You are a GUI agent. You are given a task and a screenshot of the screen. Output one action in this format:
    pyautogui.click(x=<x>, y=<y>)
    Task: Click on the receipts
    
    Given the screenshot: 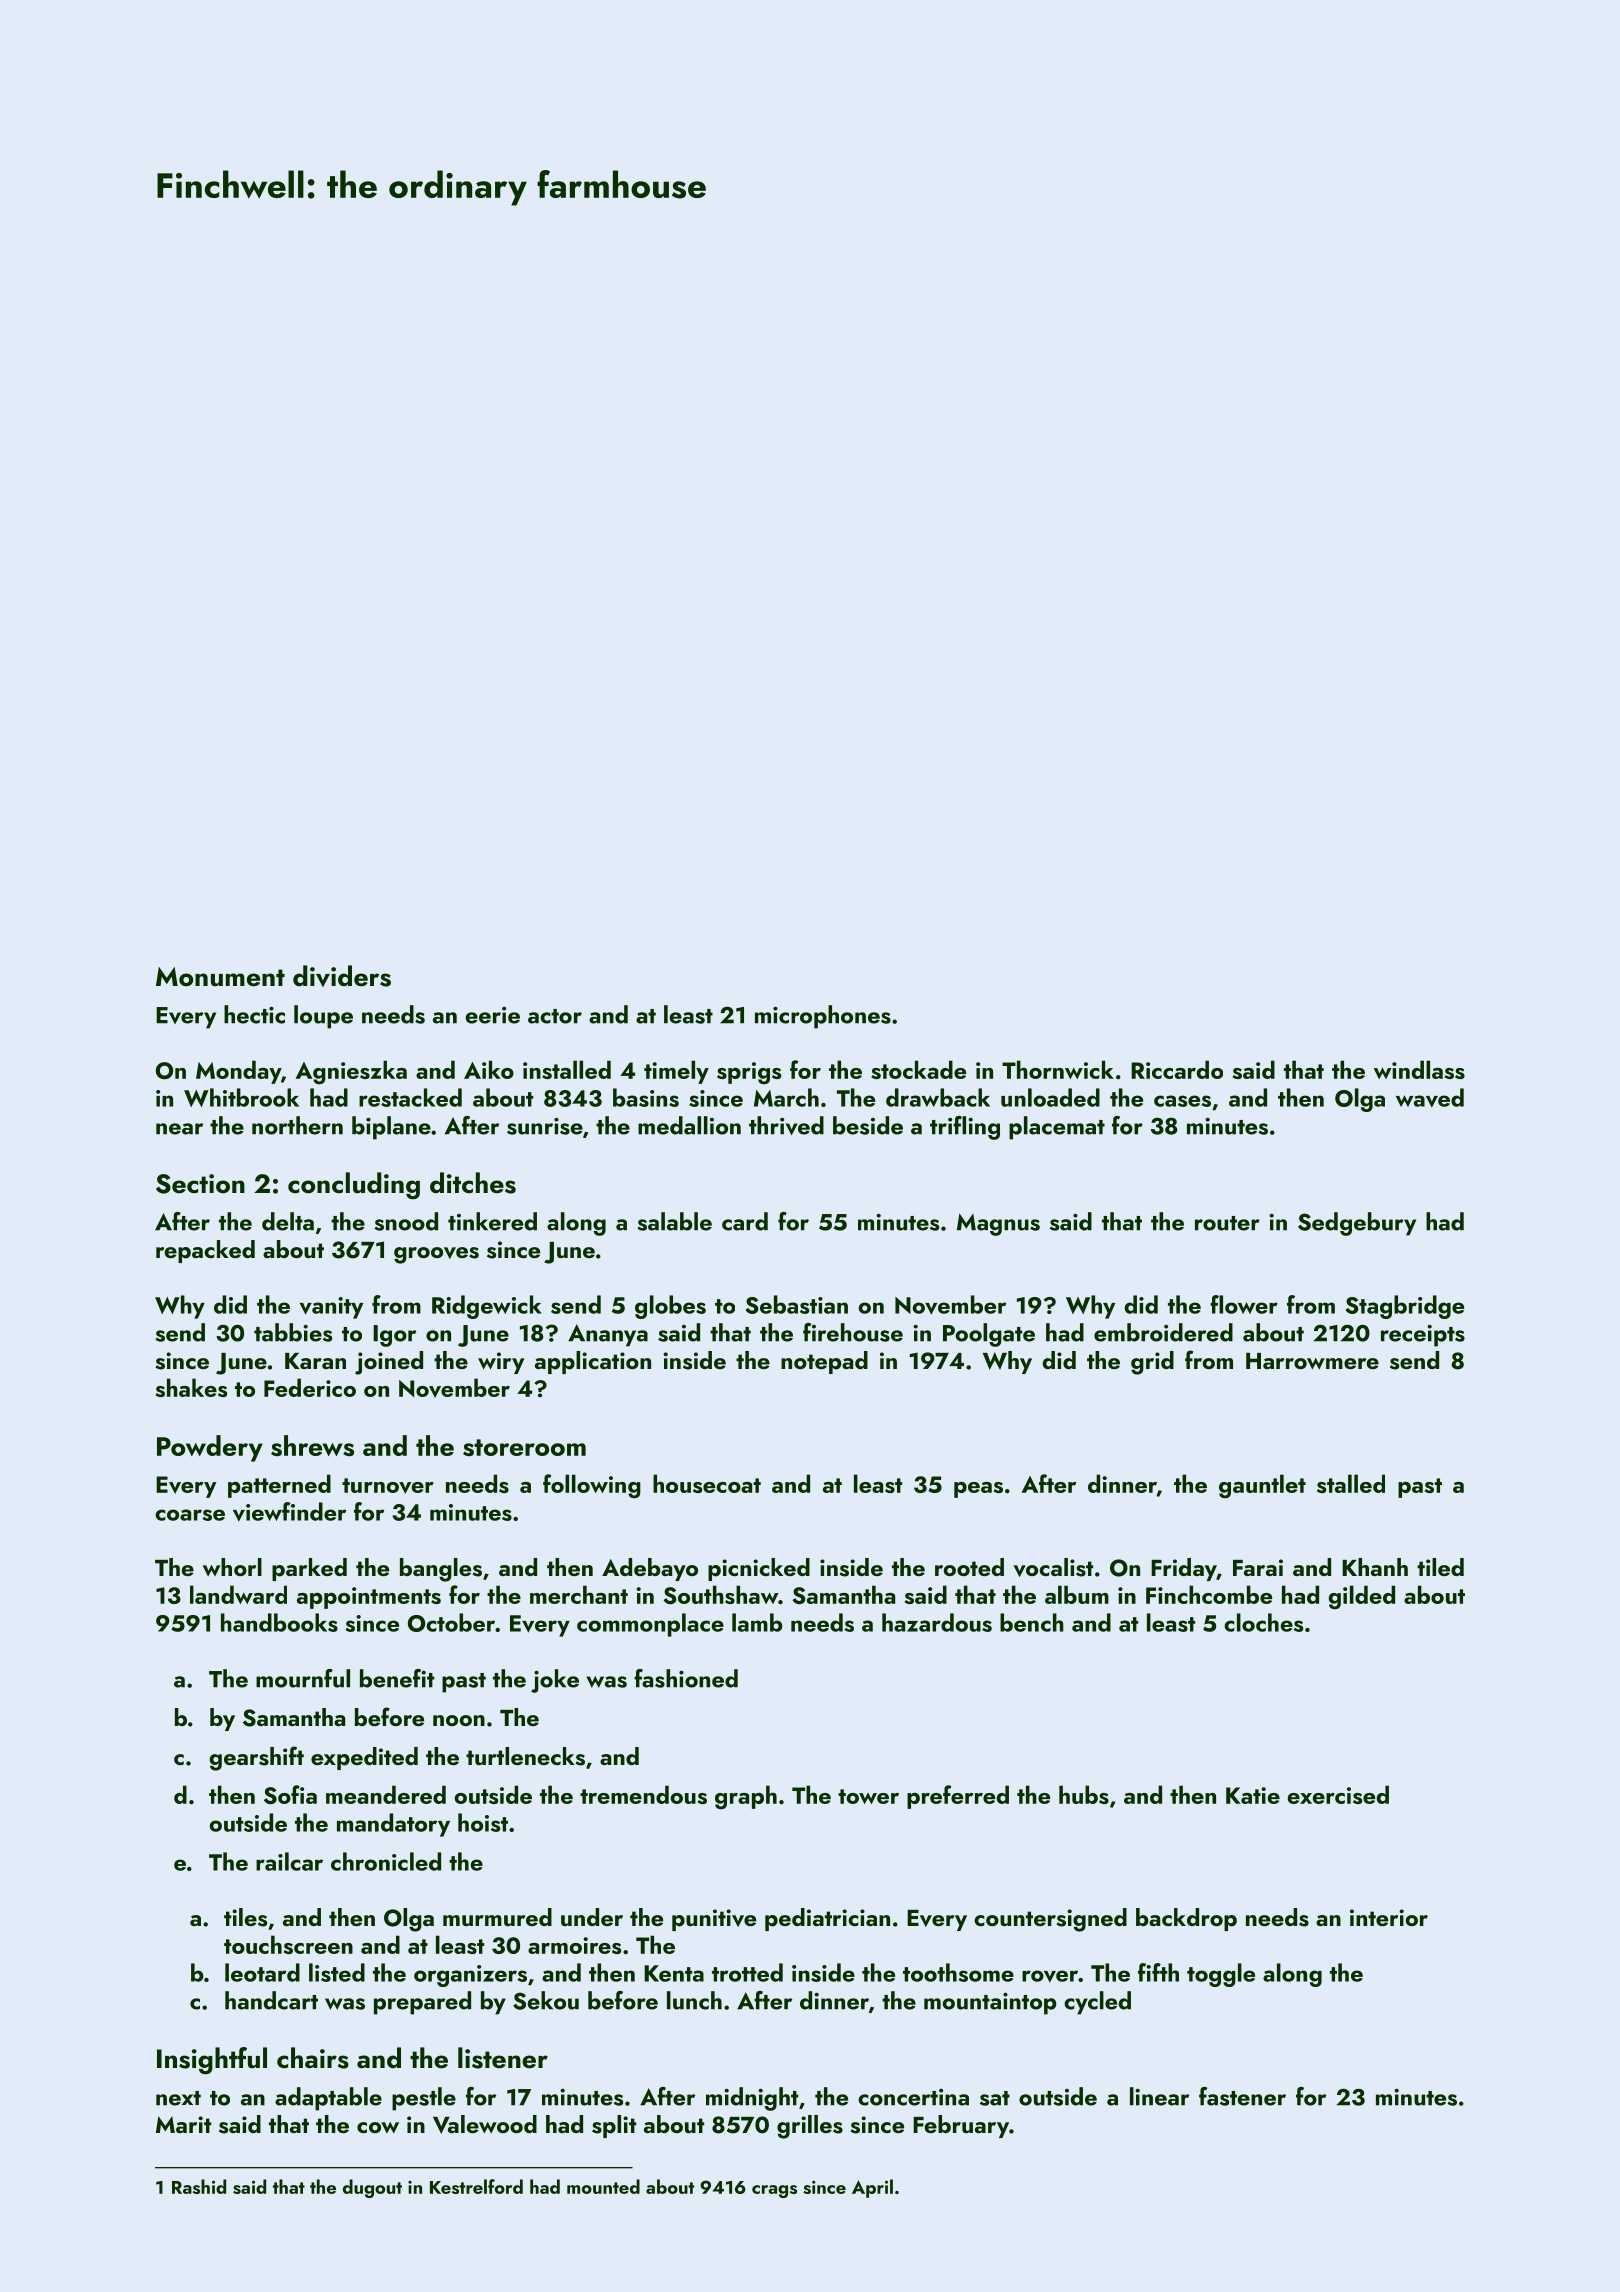 What is the action you would take?
    pyautogui.click(x=1423, y=1336)
